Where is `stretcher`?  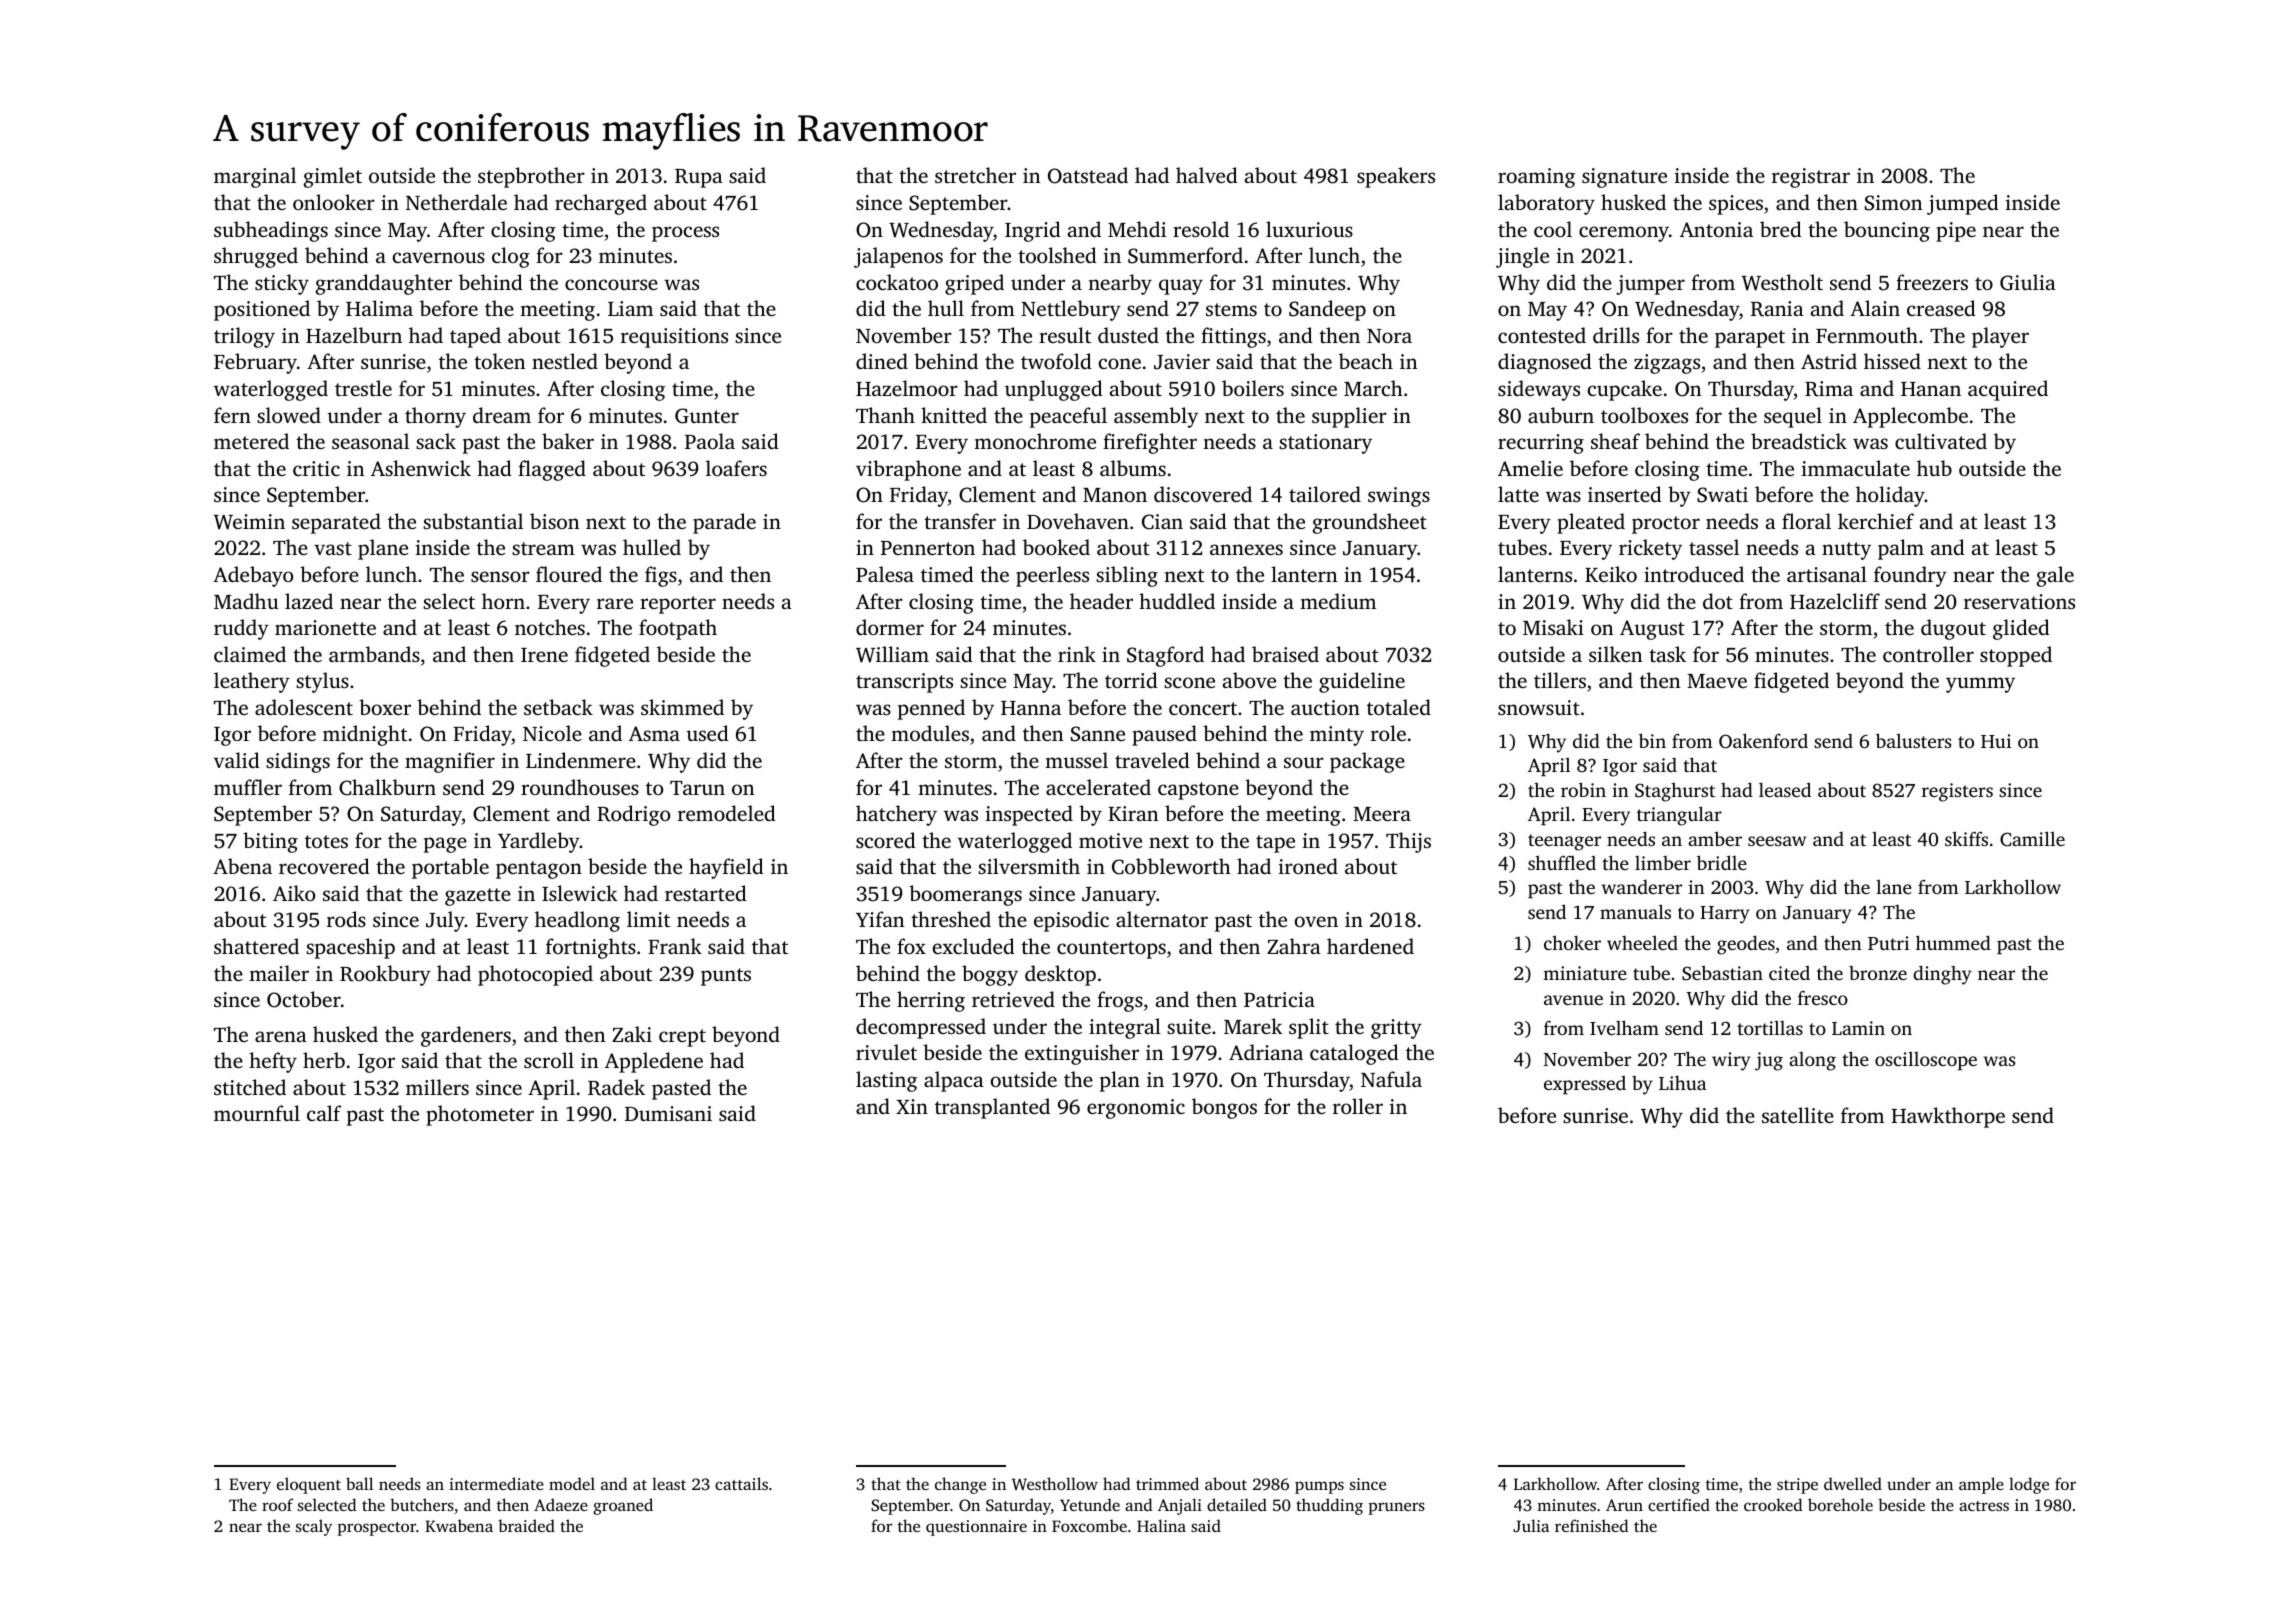
stretcher is located at coordinates (975, 175).
